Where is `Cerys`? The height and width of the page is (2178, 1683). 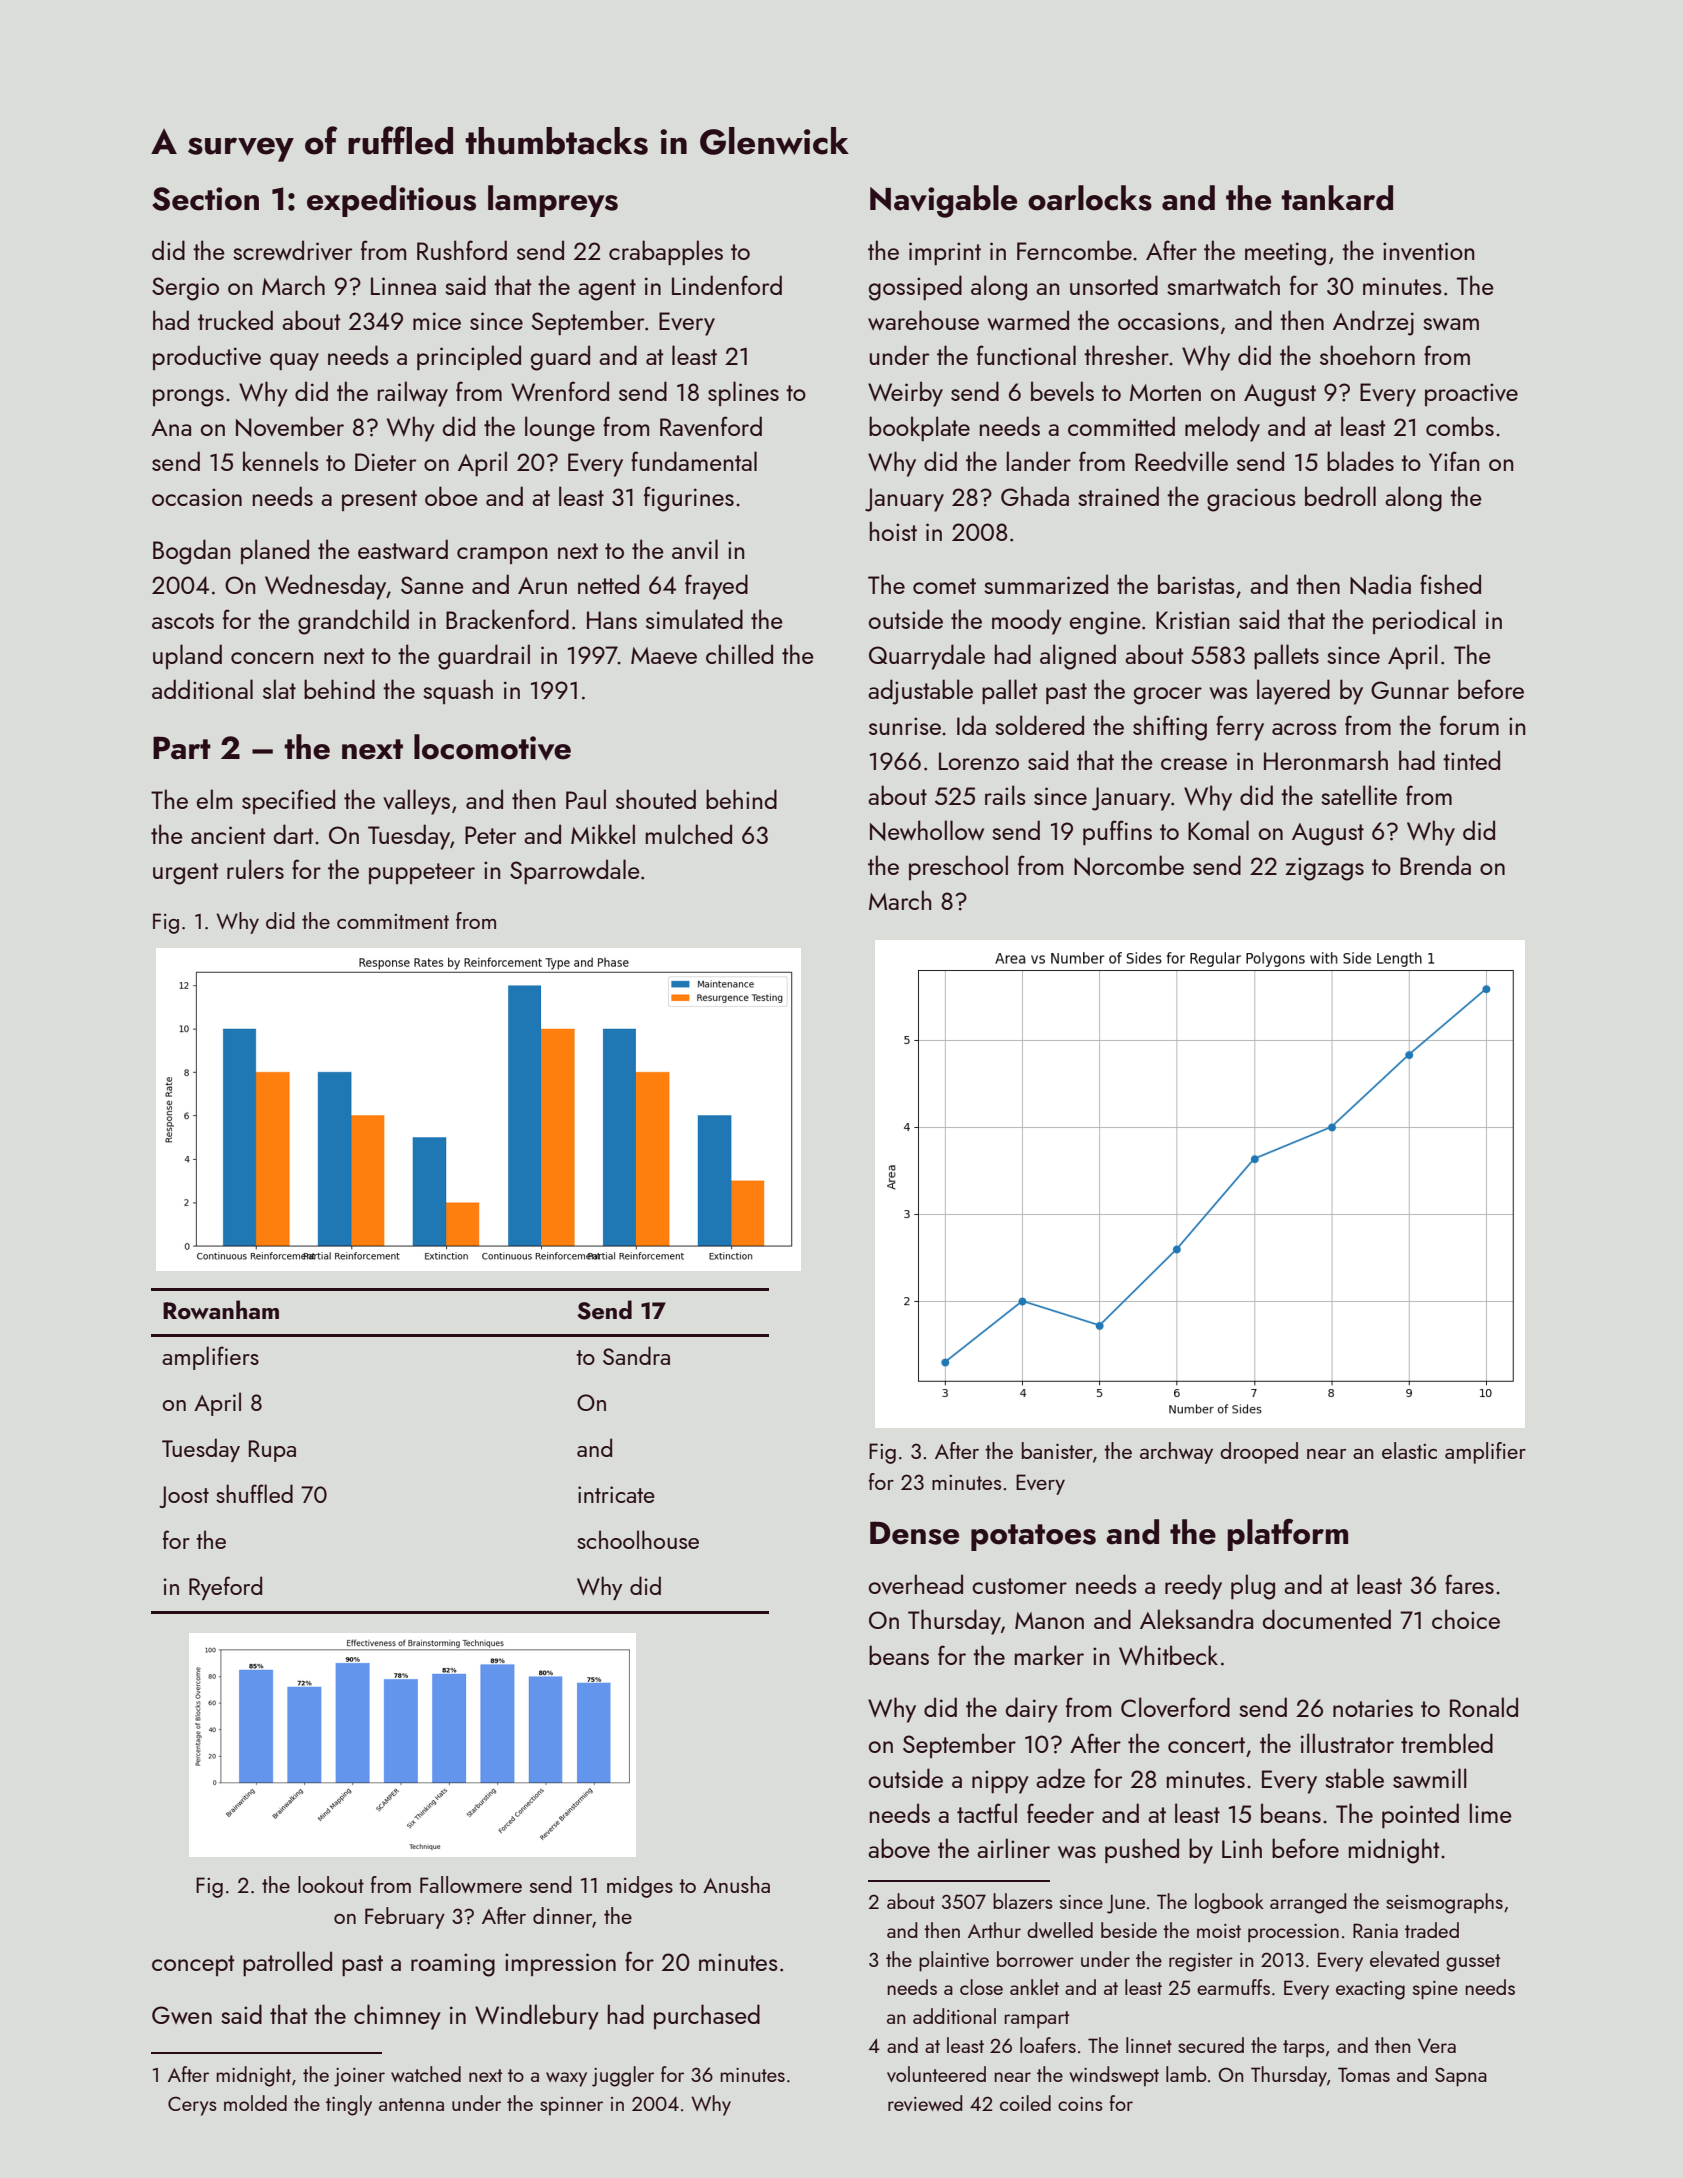 Cerys is located at coordinates (192, 2106).
